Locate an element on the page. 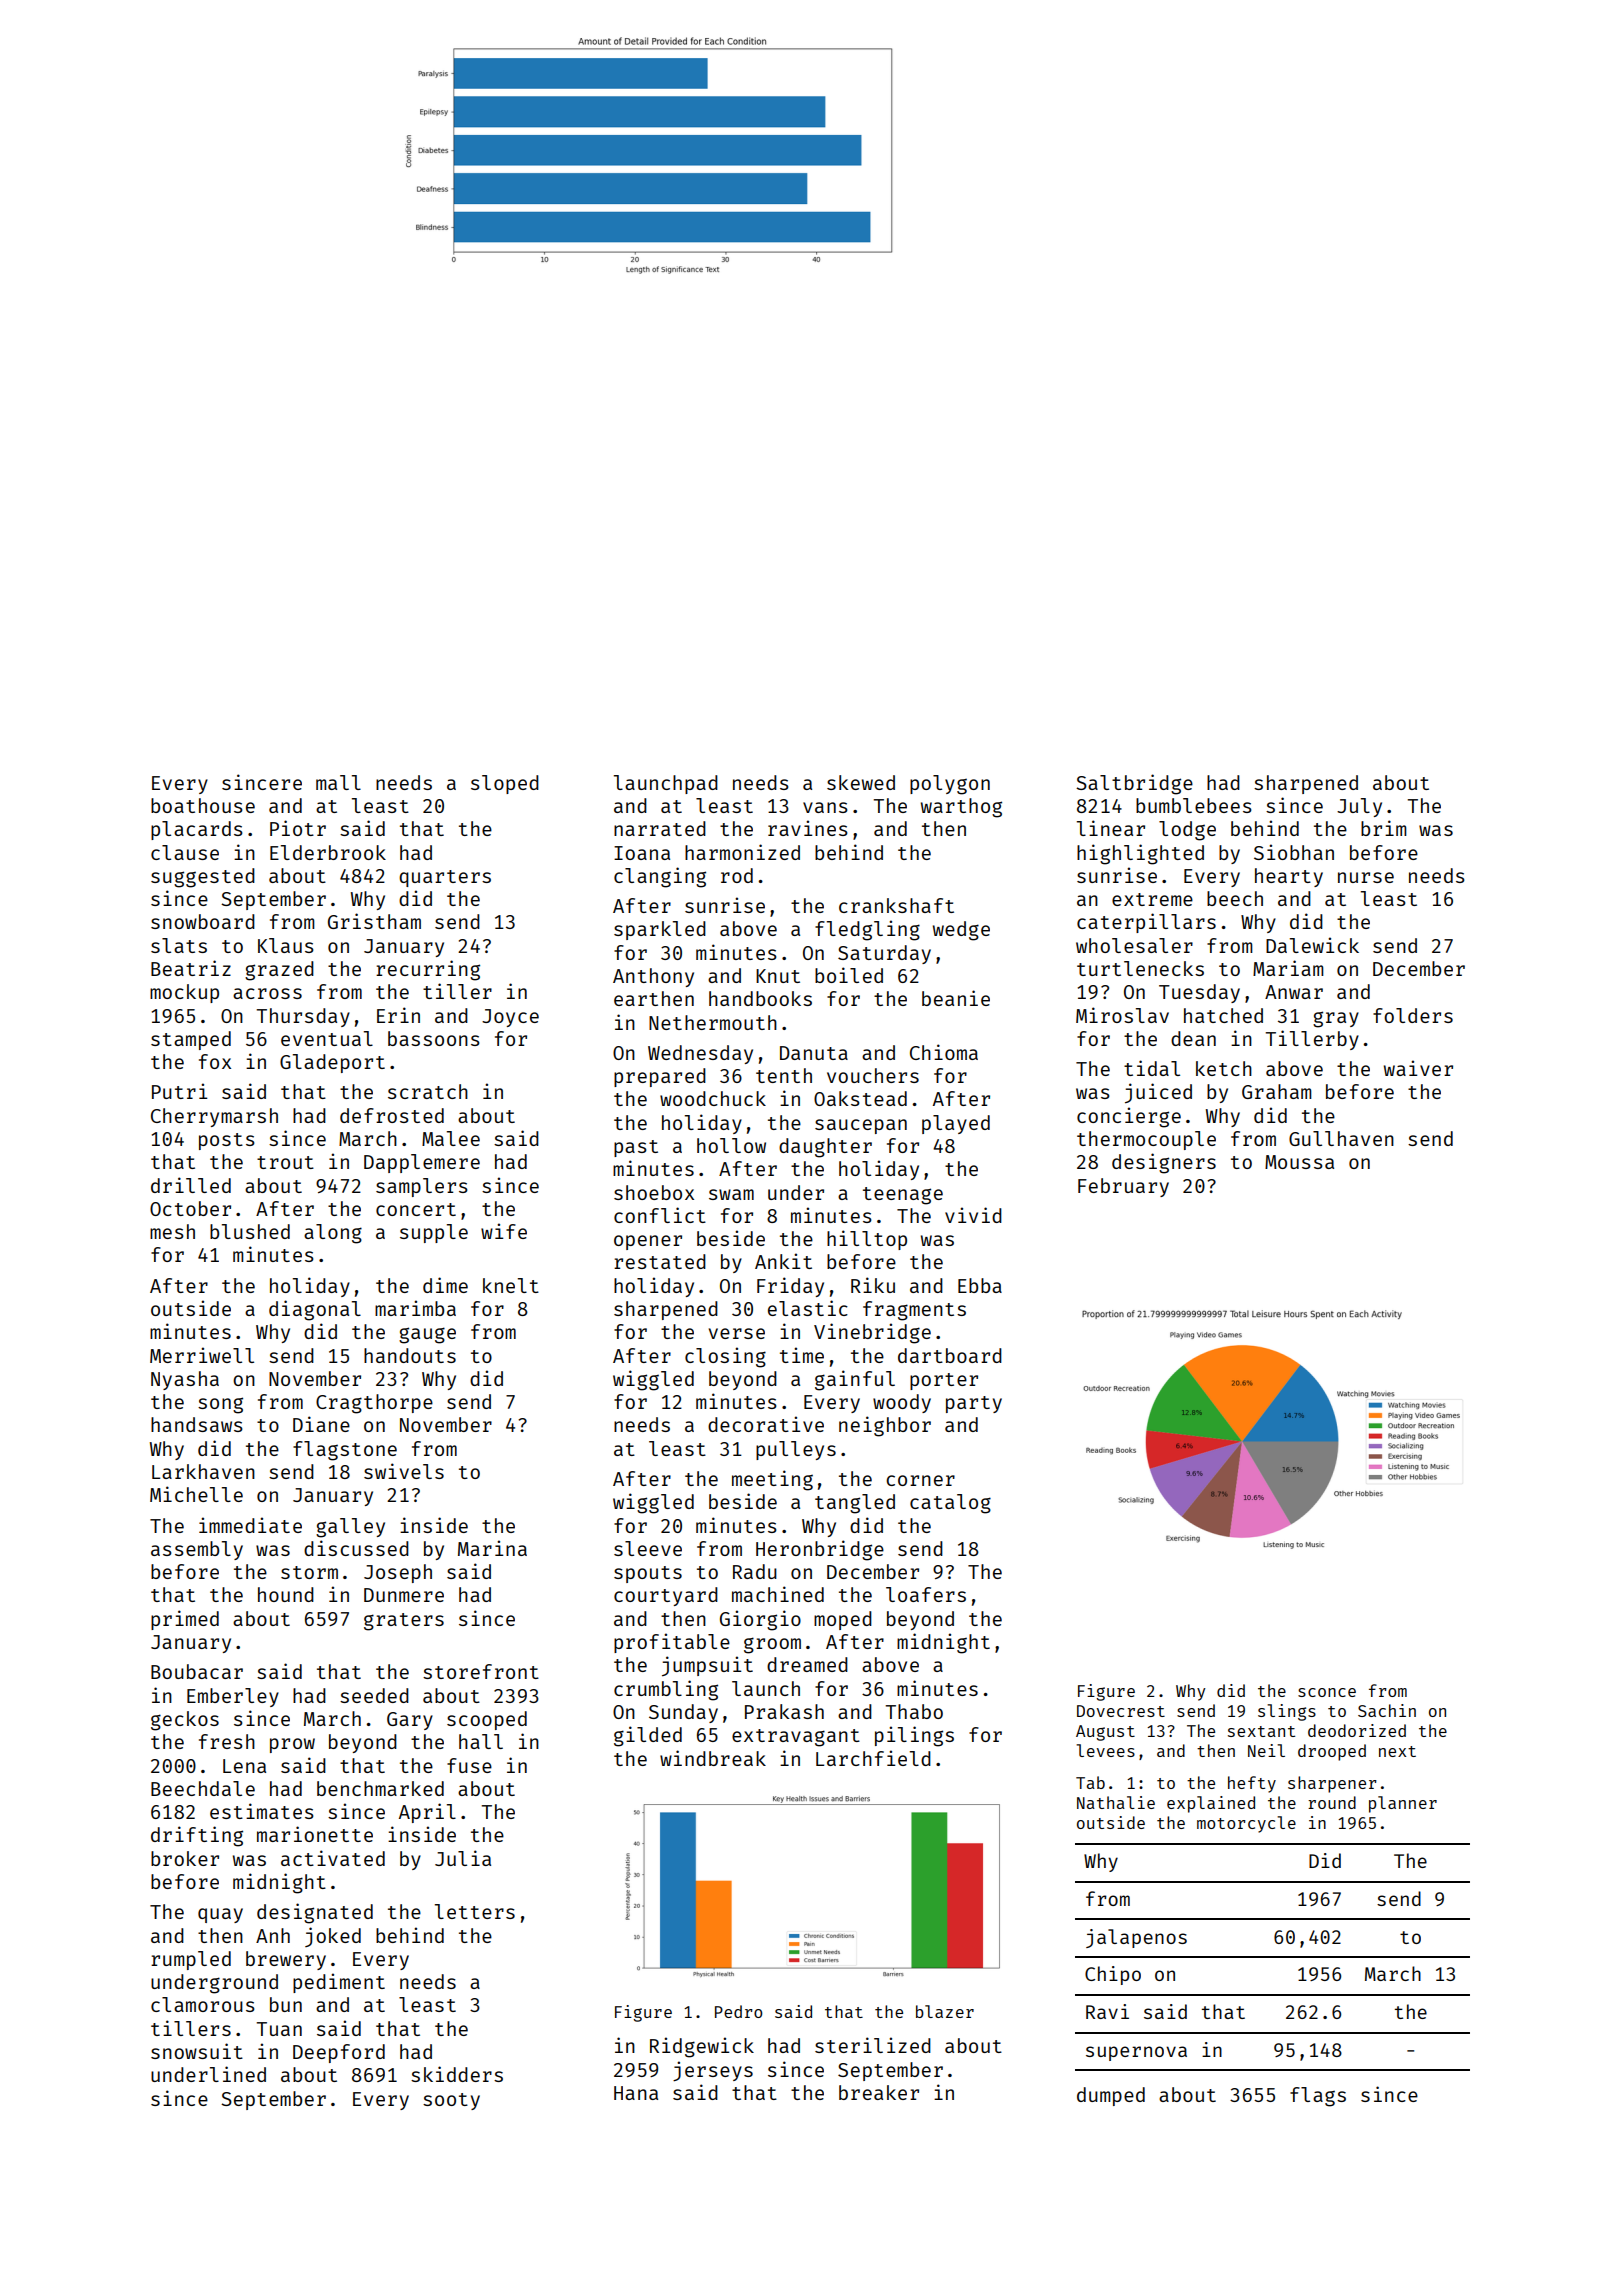 The height and width of the image is (2292, 1620). Joyce is located at coordinates (510, 1018).
